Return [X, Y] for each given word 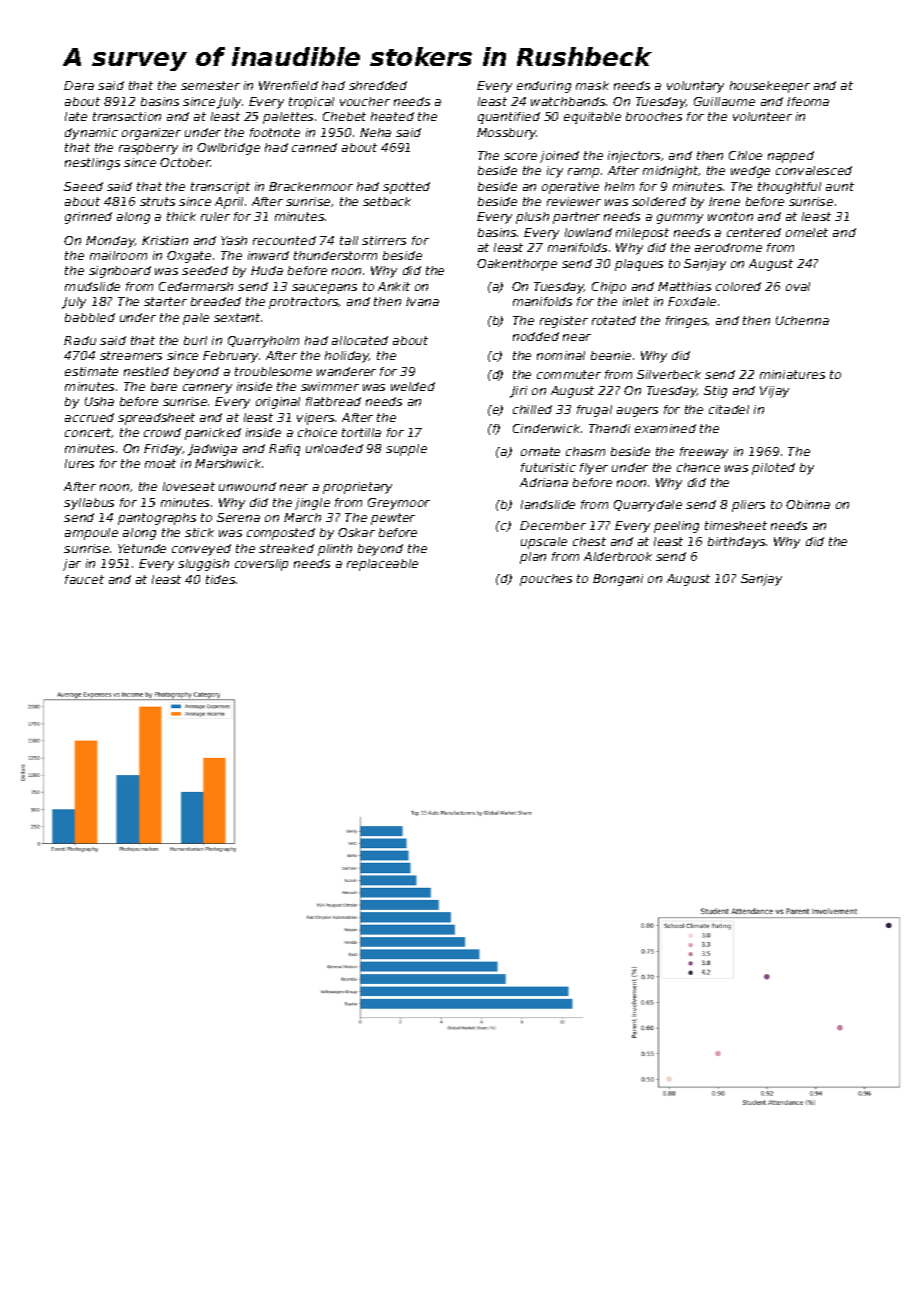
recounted [284, 240]
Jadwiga [212, 450]
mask [592, 85]
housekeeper [770, 87]
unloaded [334, 448]
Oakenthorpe [517, 265]
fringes [687, 322]
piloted [773, 469]
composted [281, 534]
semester [210, 85]
